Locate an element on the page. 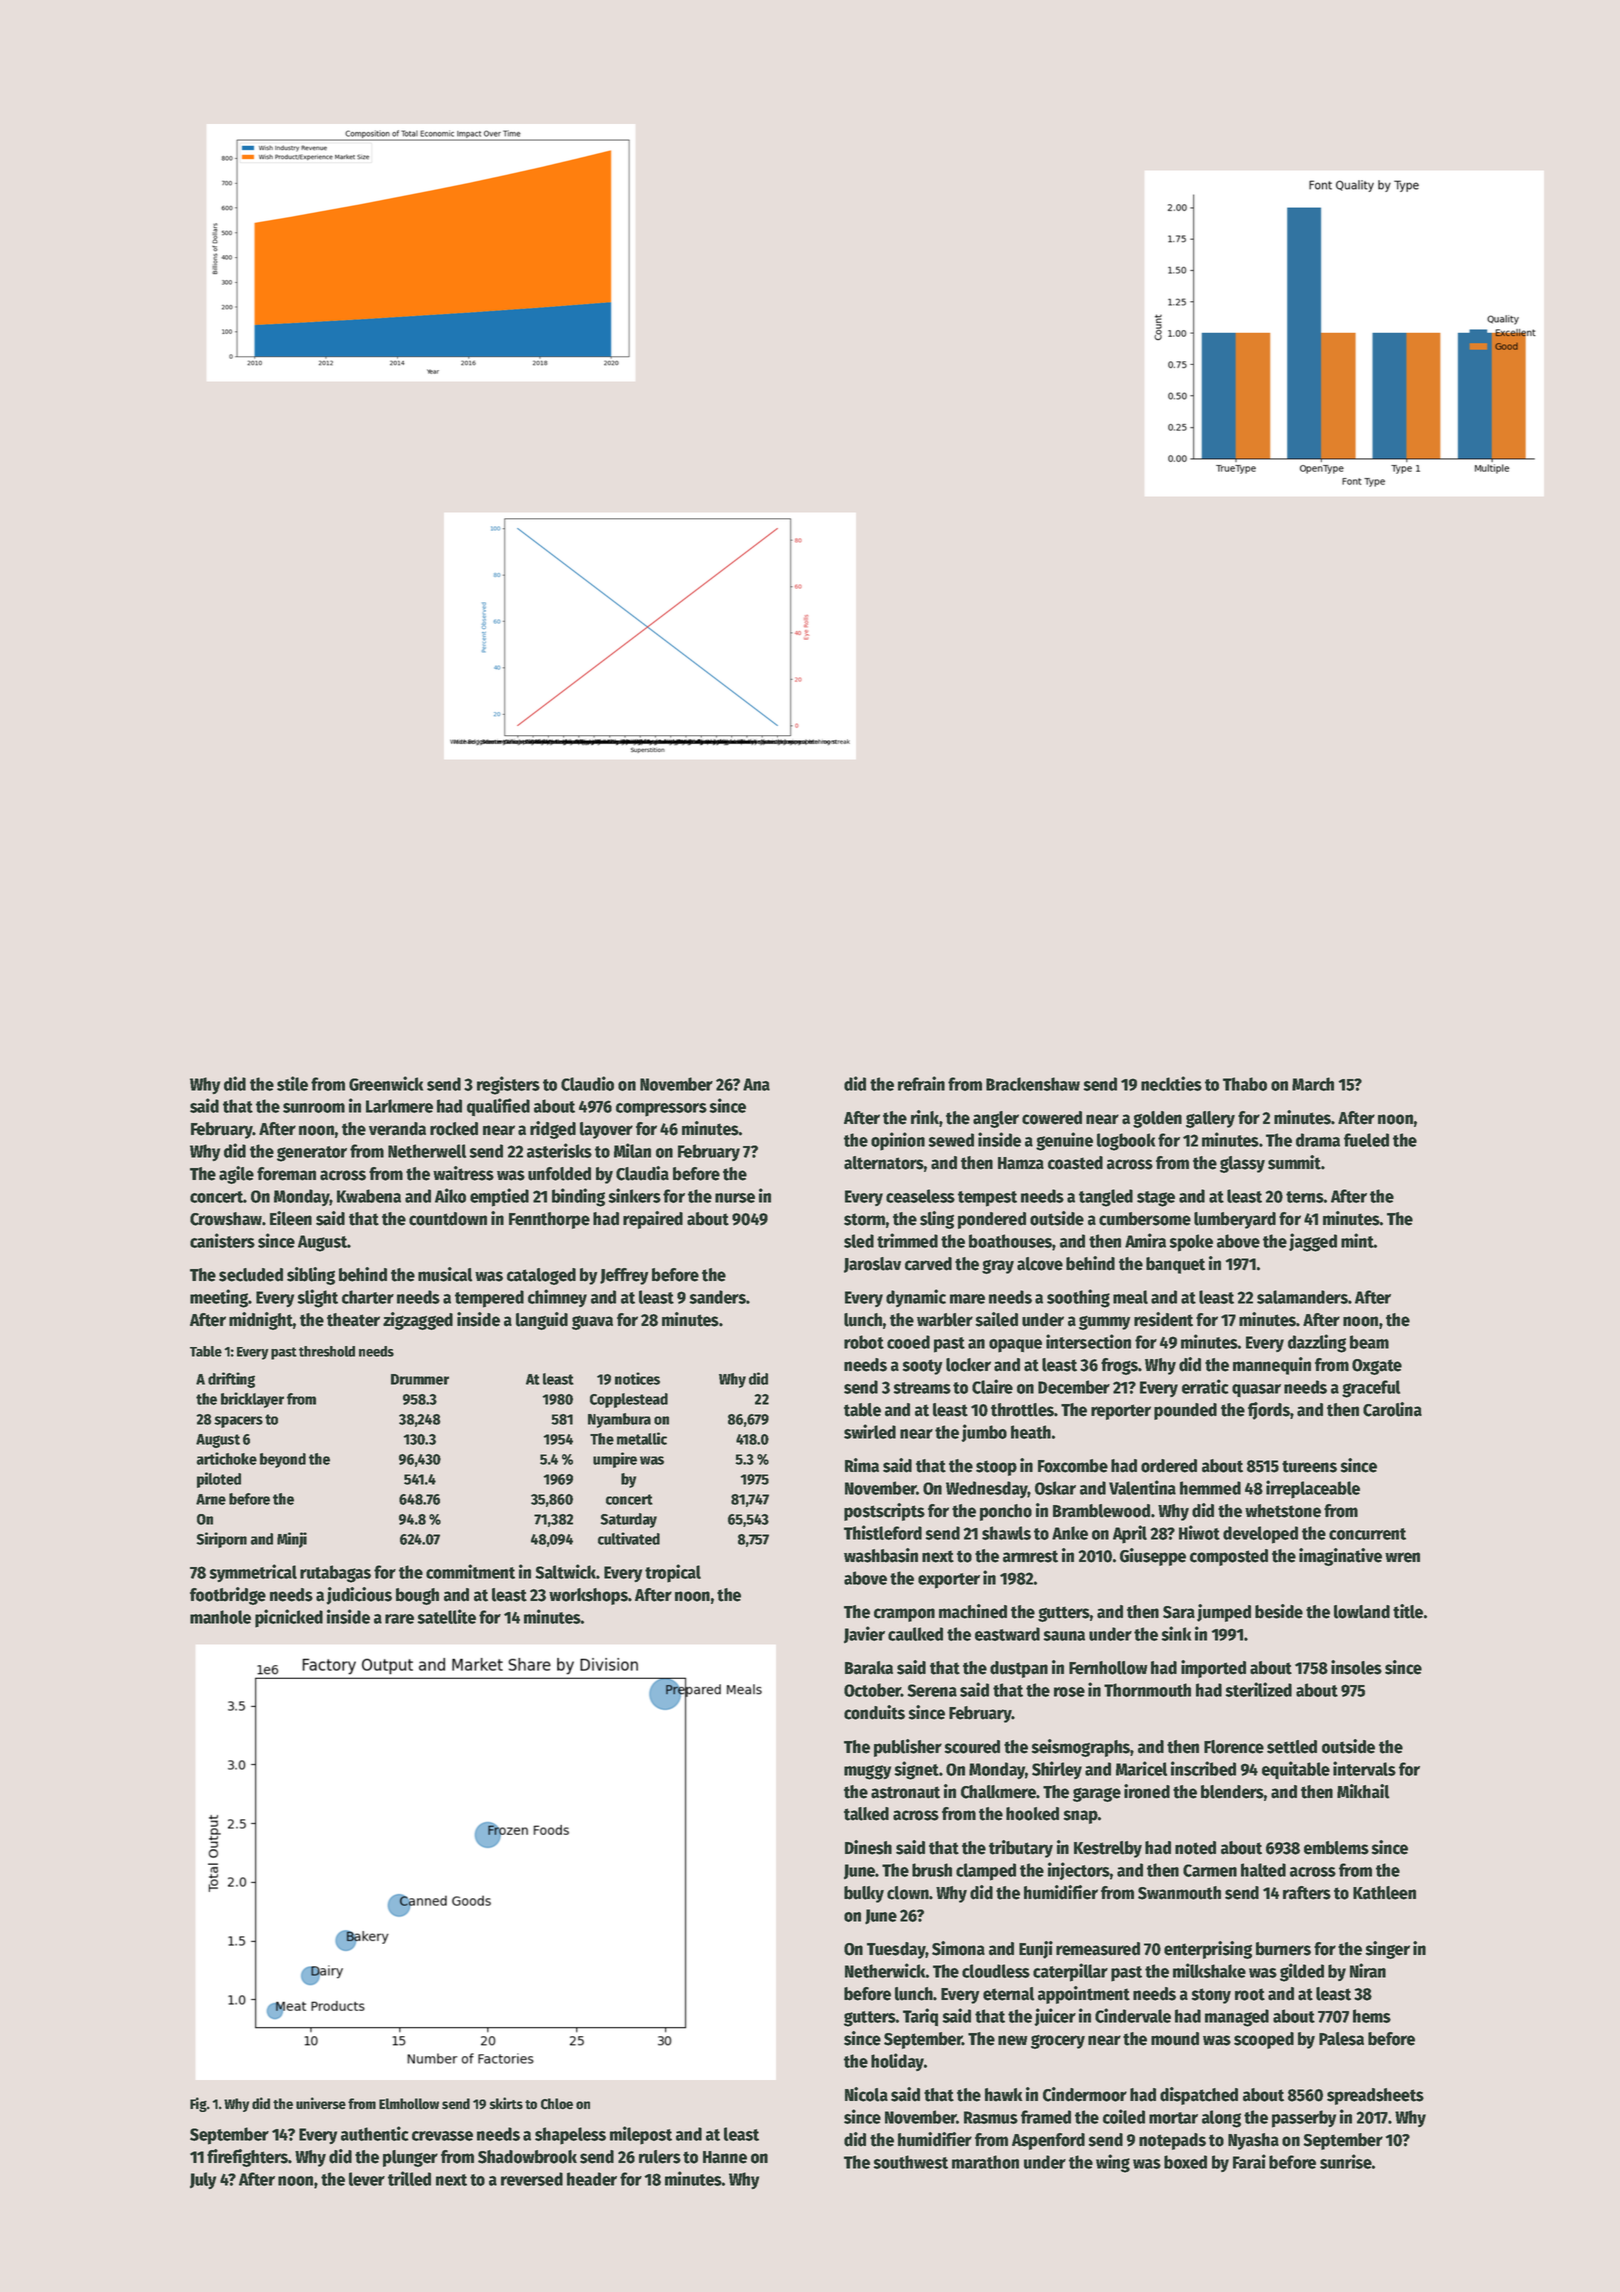 The height and width of the image is (2292, 1620). Farai is located at coordinates (1249, 2161).
